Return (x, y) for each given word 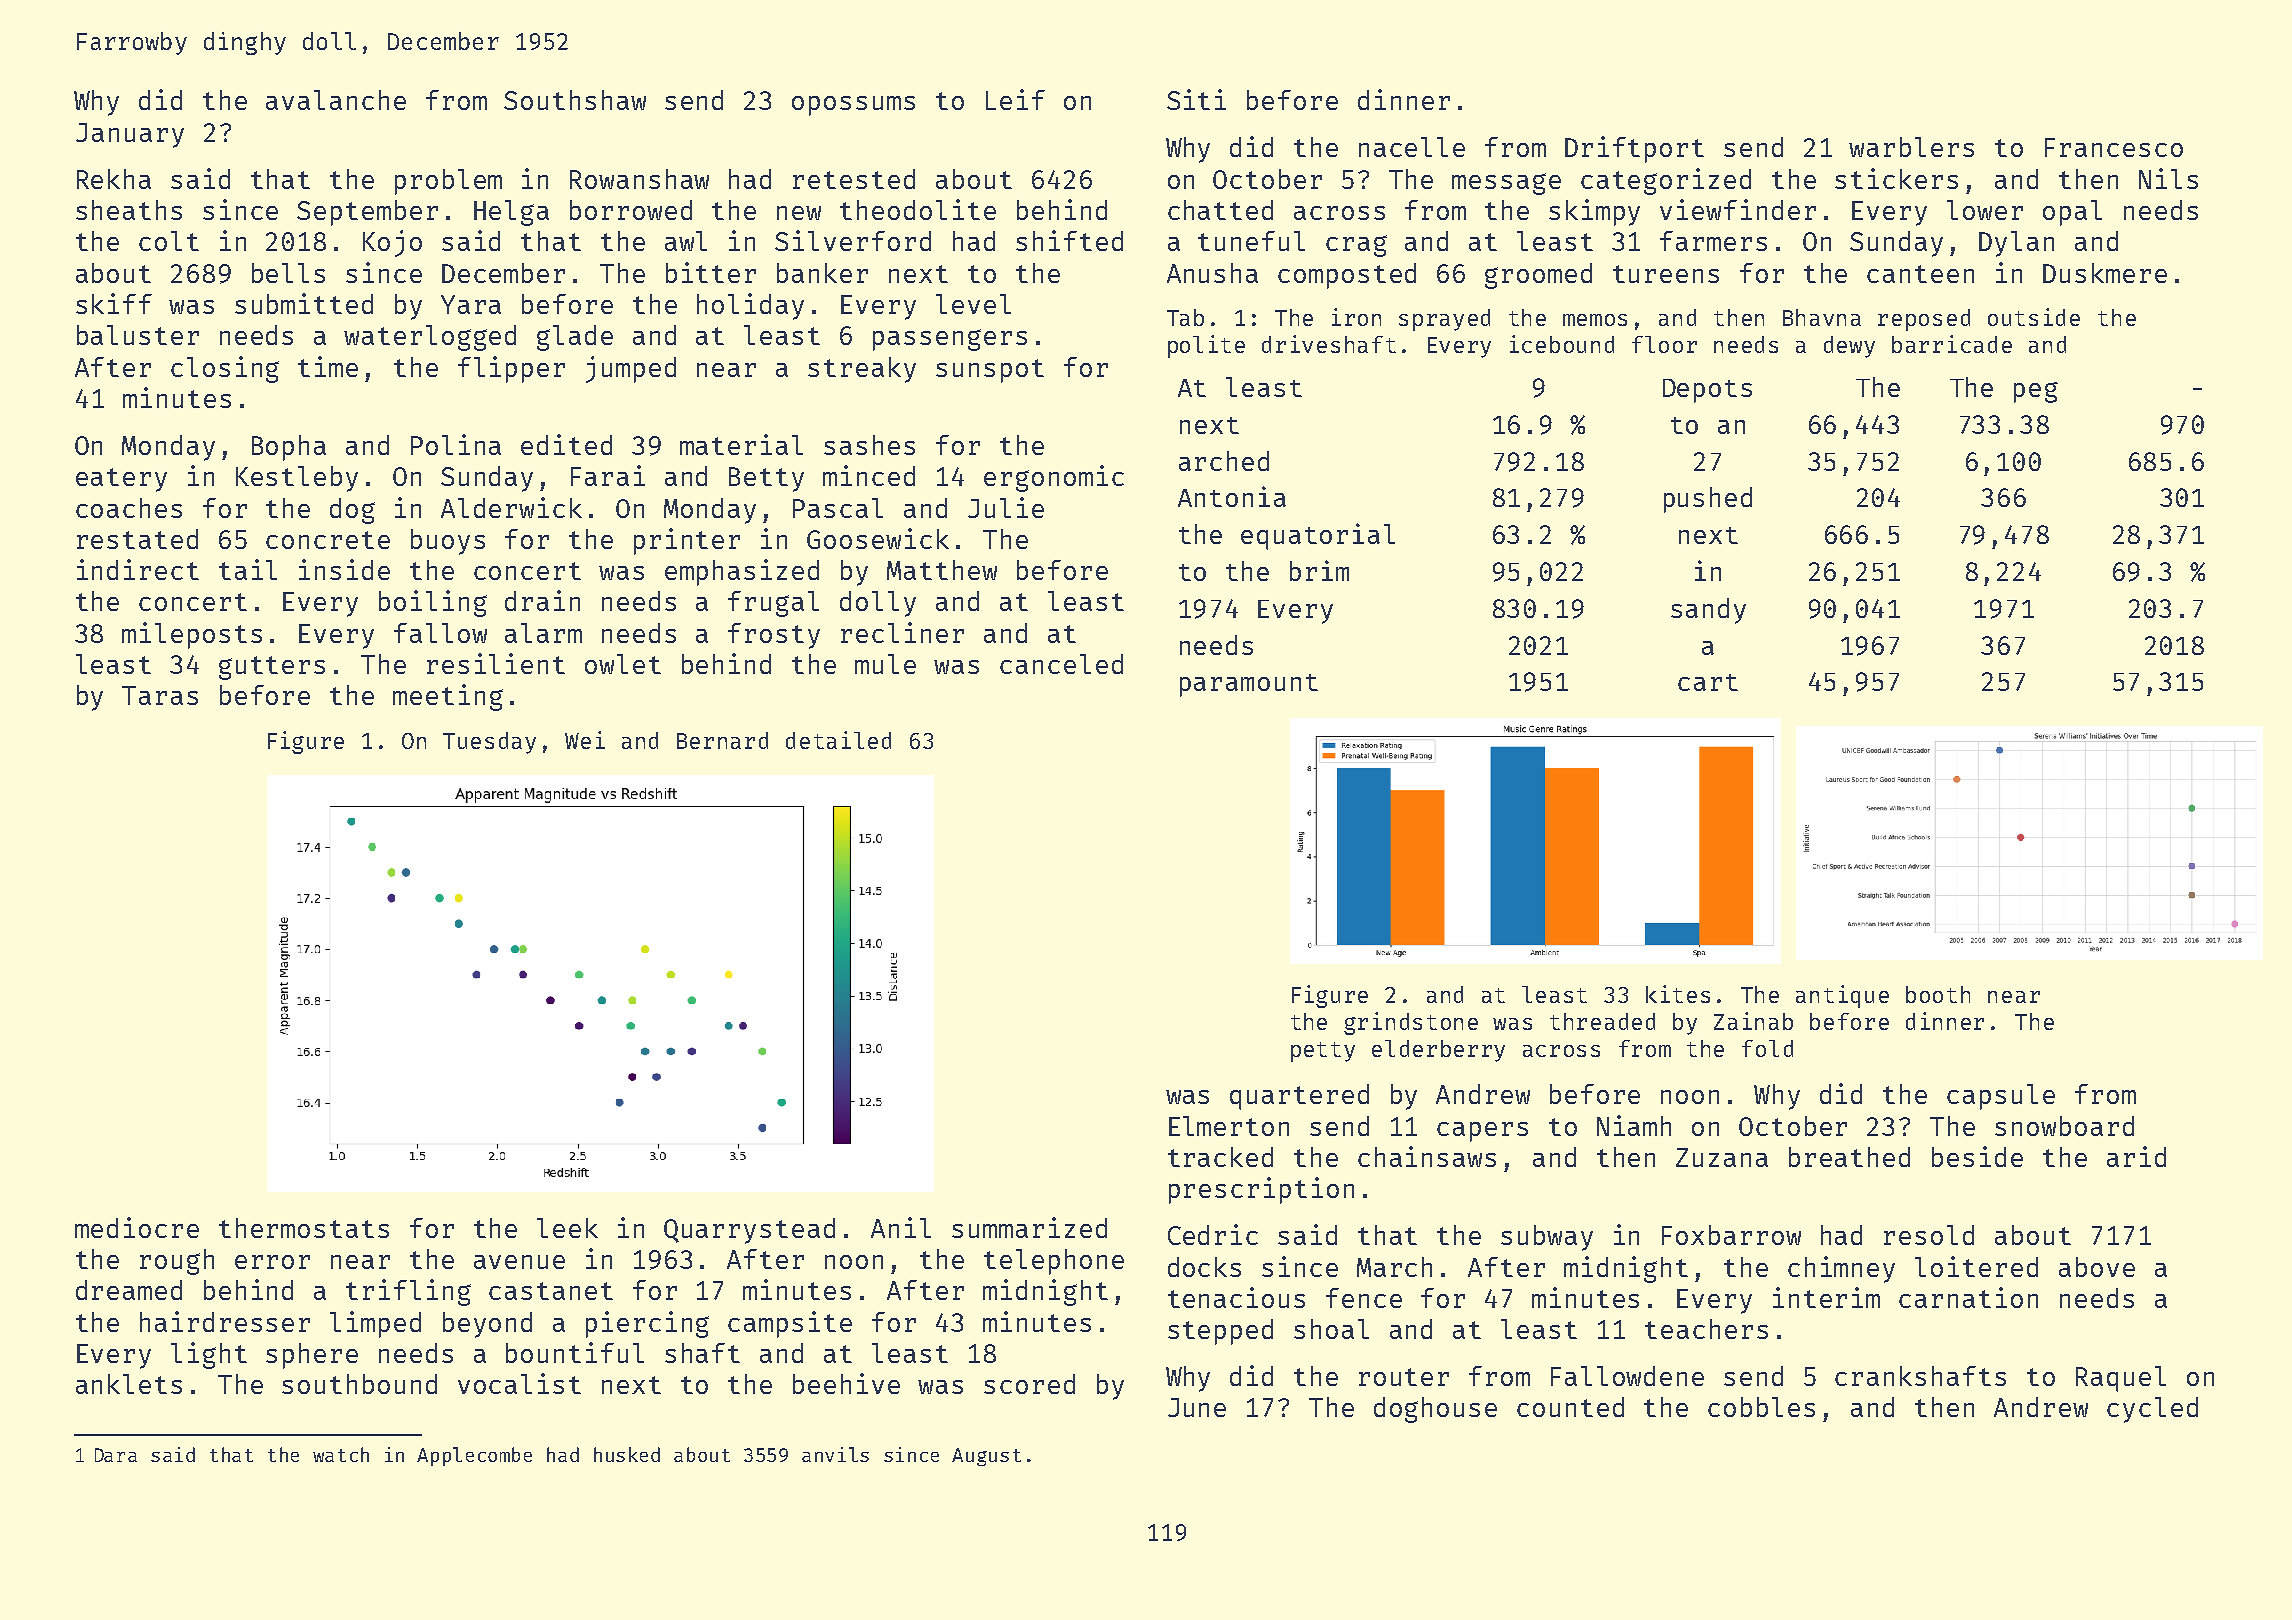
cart (1708, 682)
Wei (585, 740)
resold (1929, 1235)
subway (1547, 1238)
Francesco (2114, 147)
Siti (1196, 99)
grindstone (1411, 1023)
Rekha (114, 179)
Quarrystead (749, 1231)
